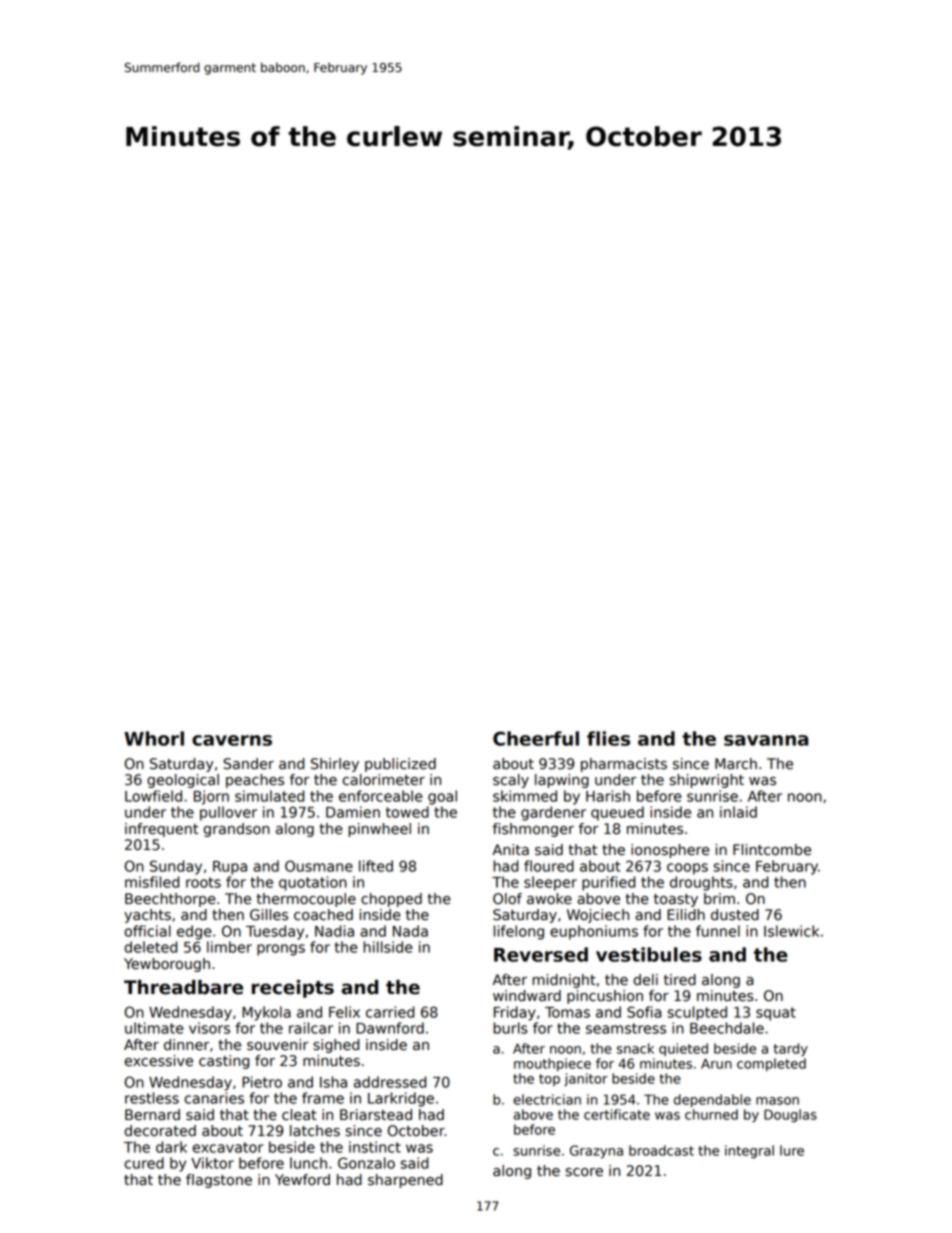  I want to click on Whorl, so click(154, 738).
